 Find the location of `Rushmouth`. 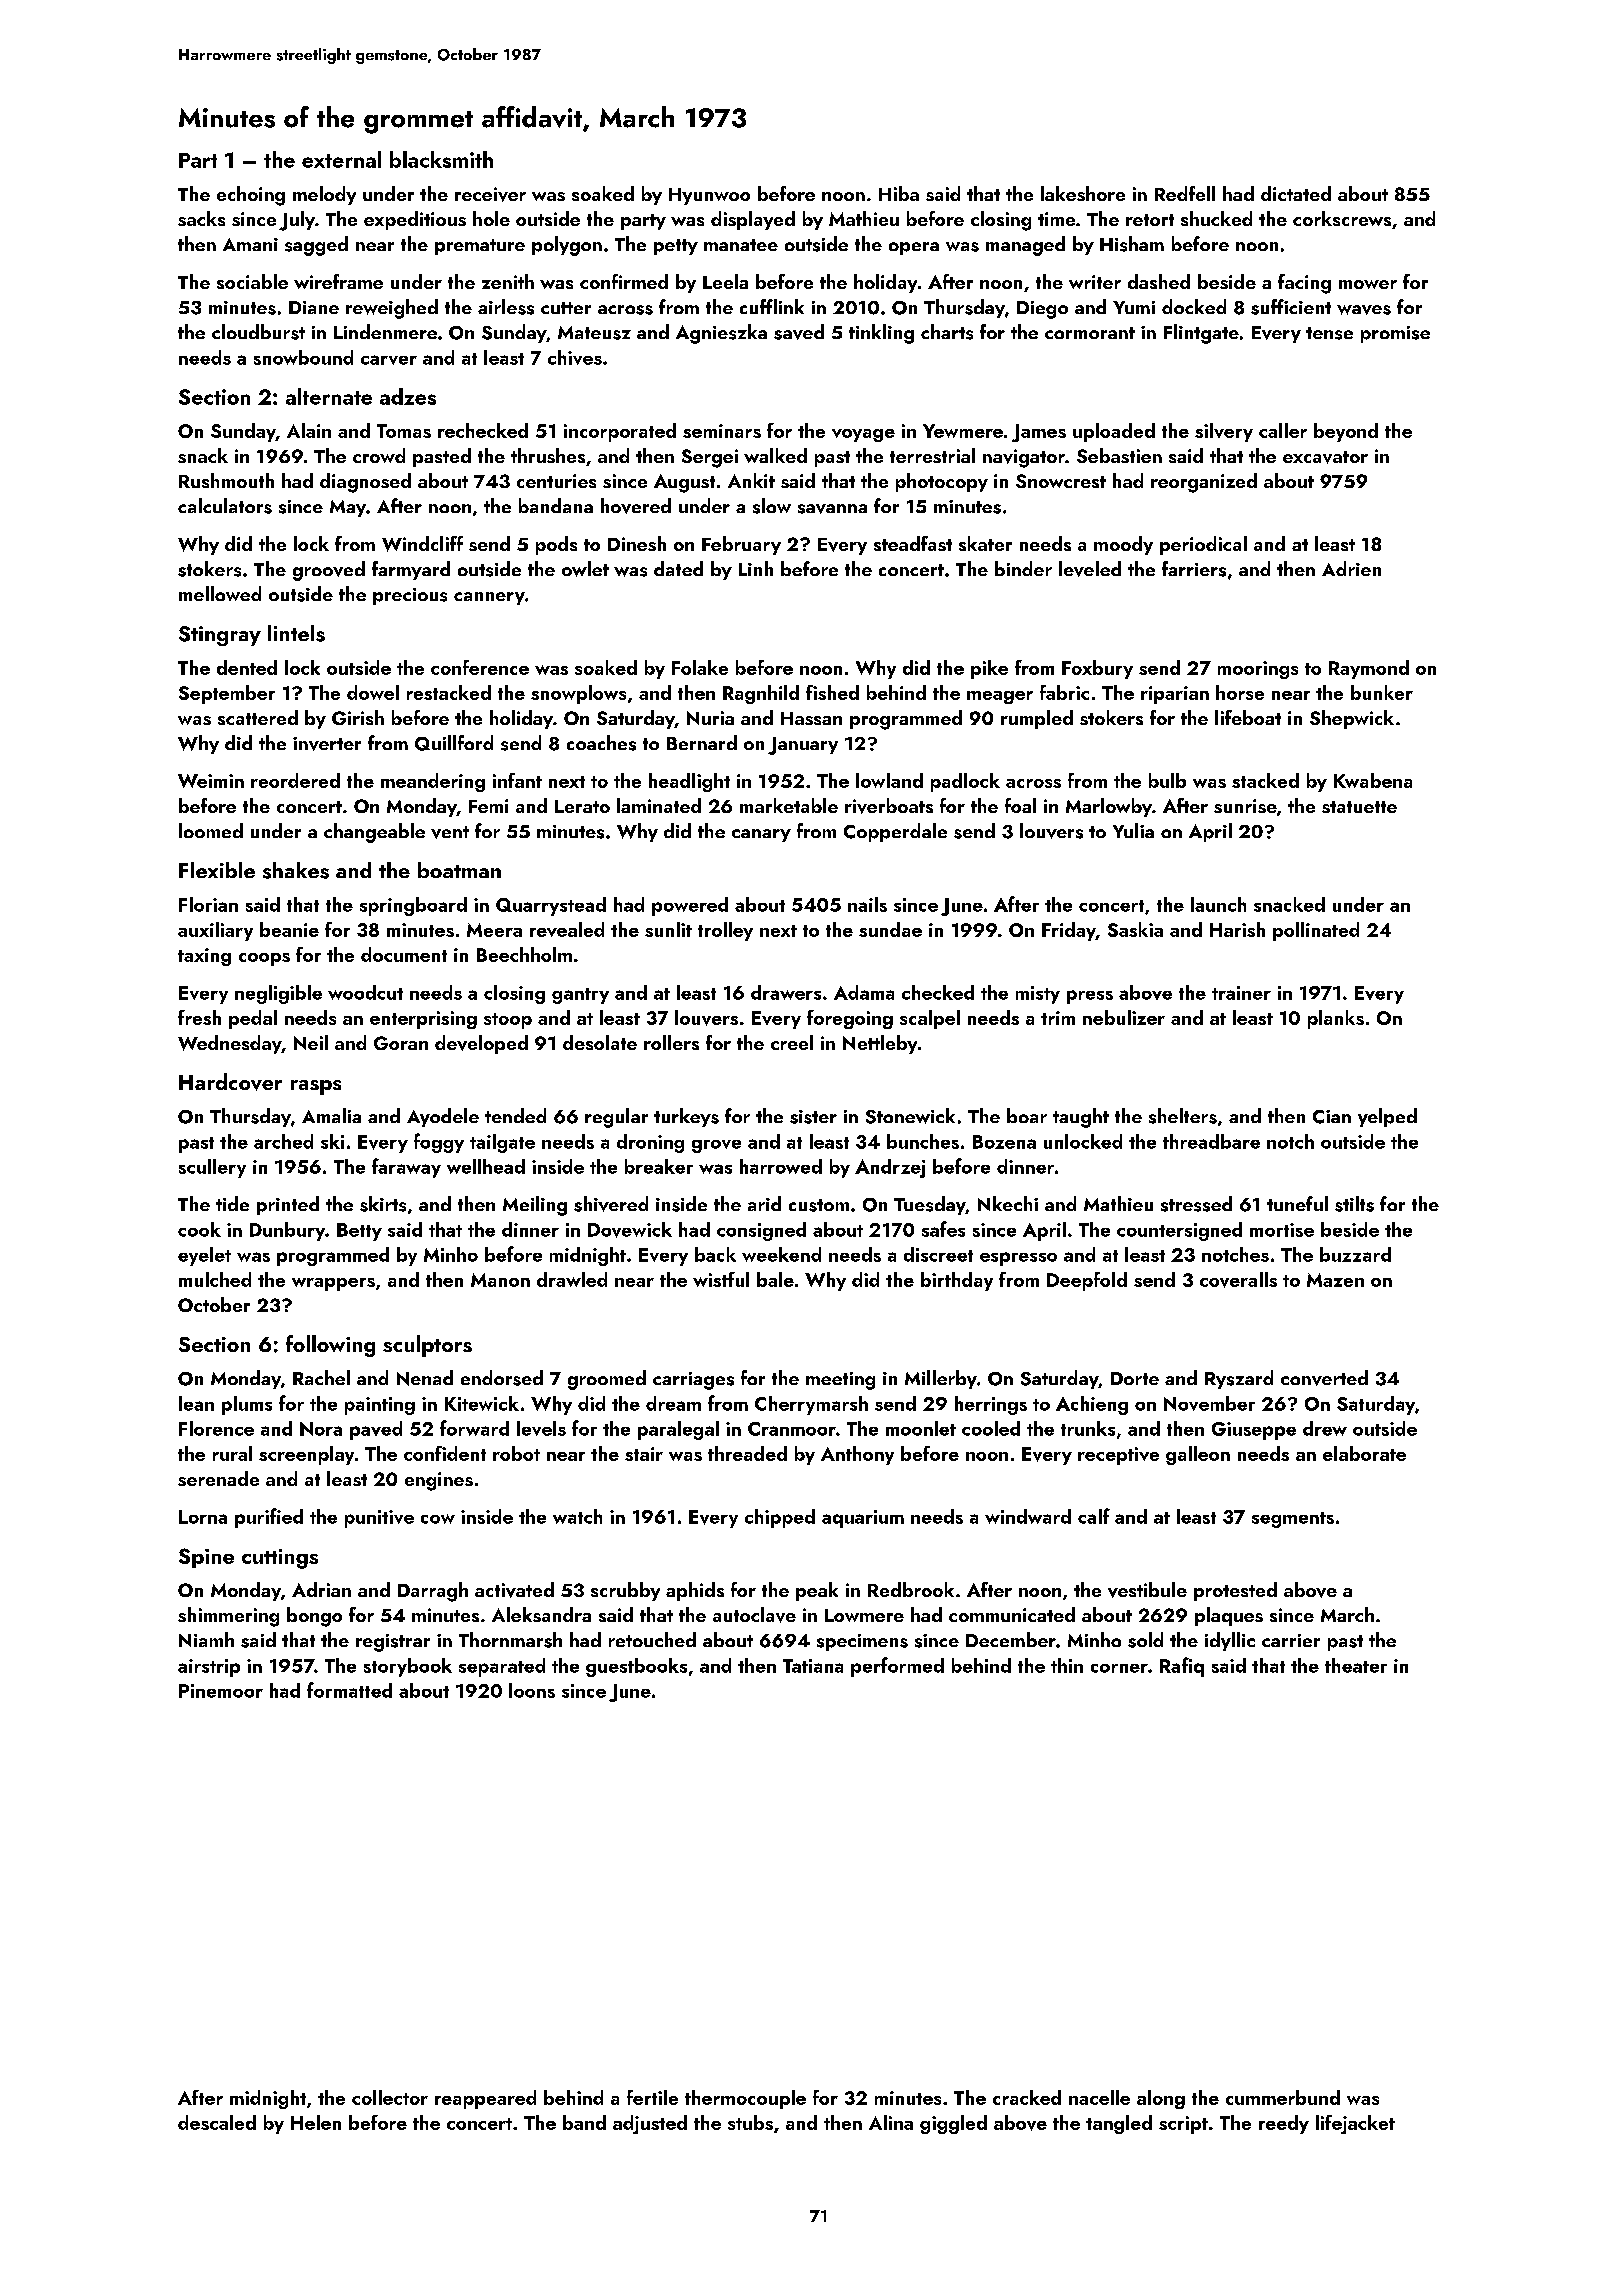

Rushmouth is located at coordinates (226, 480).
